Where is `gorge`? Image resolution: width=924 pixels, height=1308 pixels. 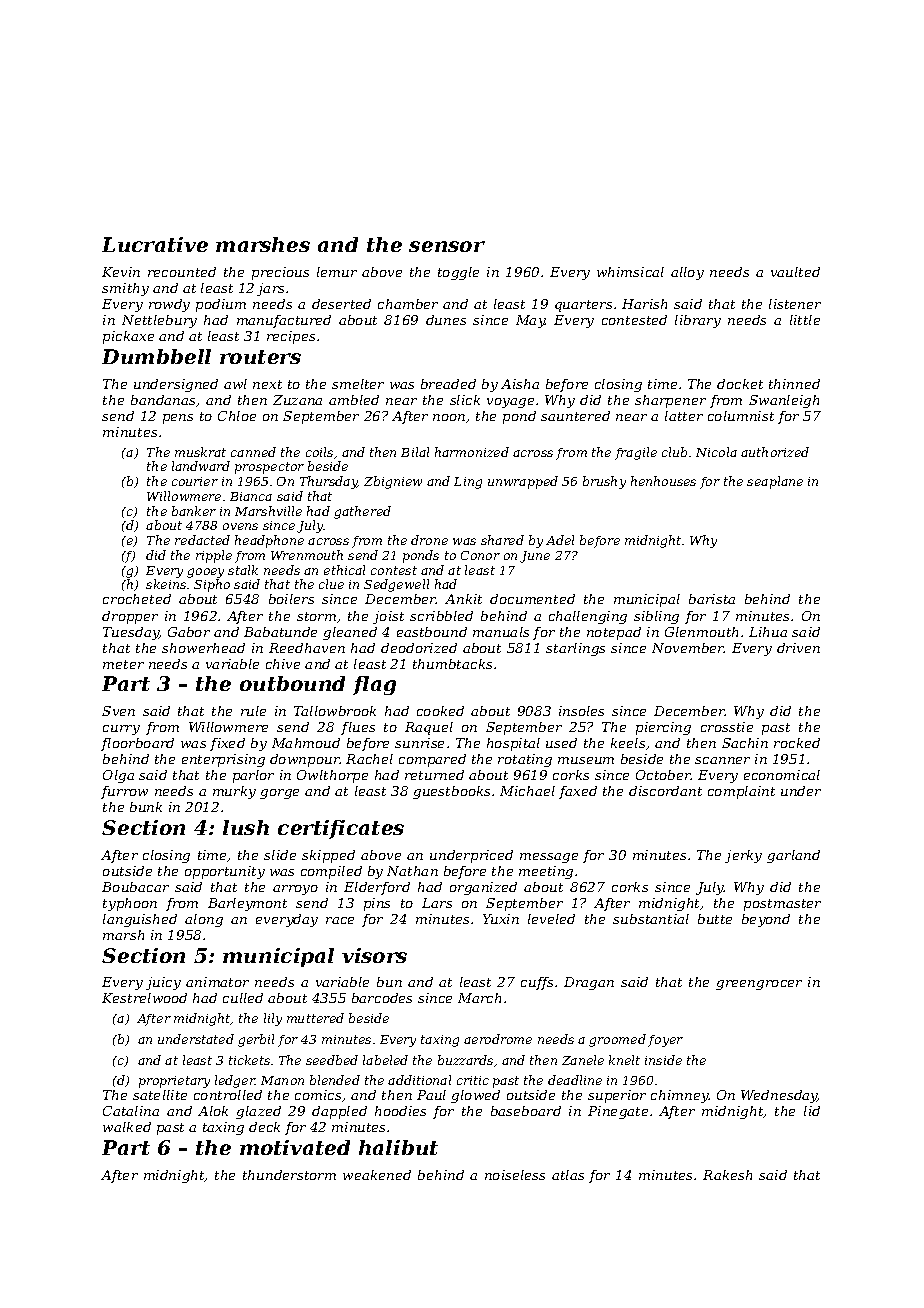 gorge is located at coordinates (279, 794).
